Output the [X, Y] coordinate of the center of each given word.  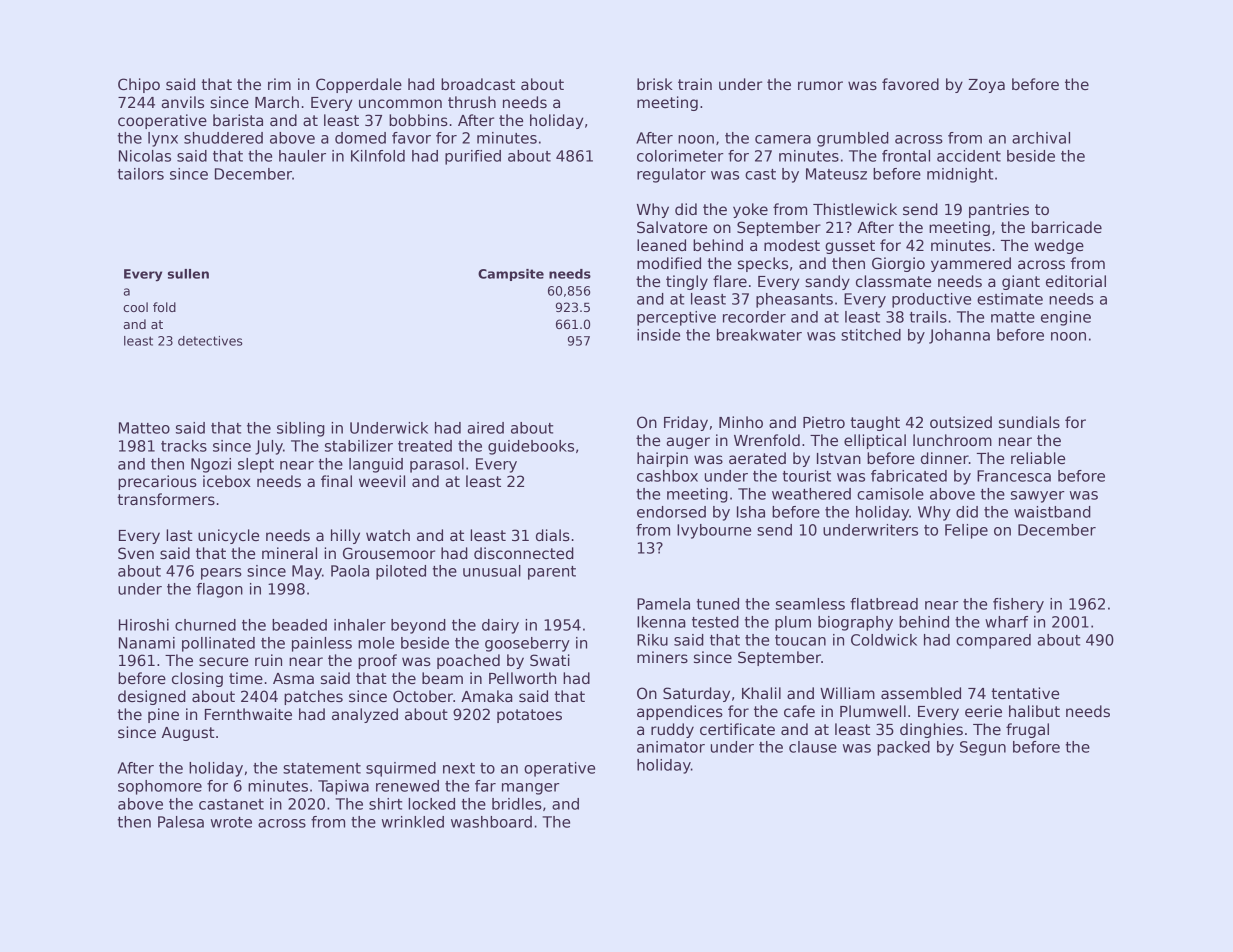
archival [1041, 138]
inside [658, 335]
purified [473, 157]
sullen [188, 274]
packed [903, 748]
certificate [737, 729]
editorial [1076, 281]
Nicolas [145, 156]
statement [322, 768]
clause [813, 747]
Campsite [511, 275]
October [423, 696]
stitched [871, 335]
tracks [184, 446]
